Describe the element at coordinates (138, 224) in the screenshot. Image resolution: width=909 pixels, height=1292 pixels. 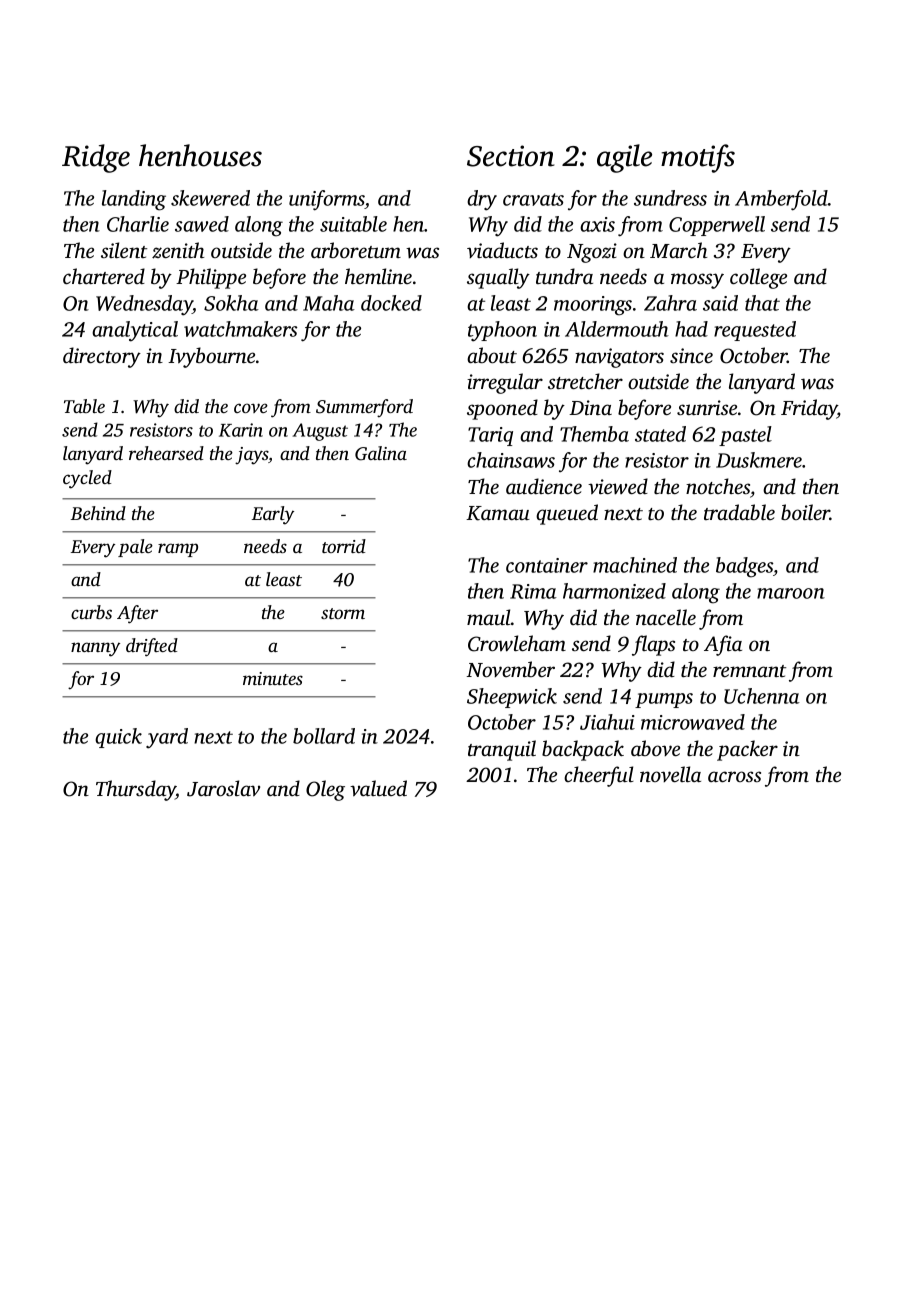
I see `Charlie` at that location.
